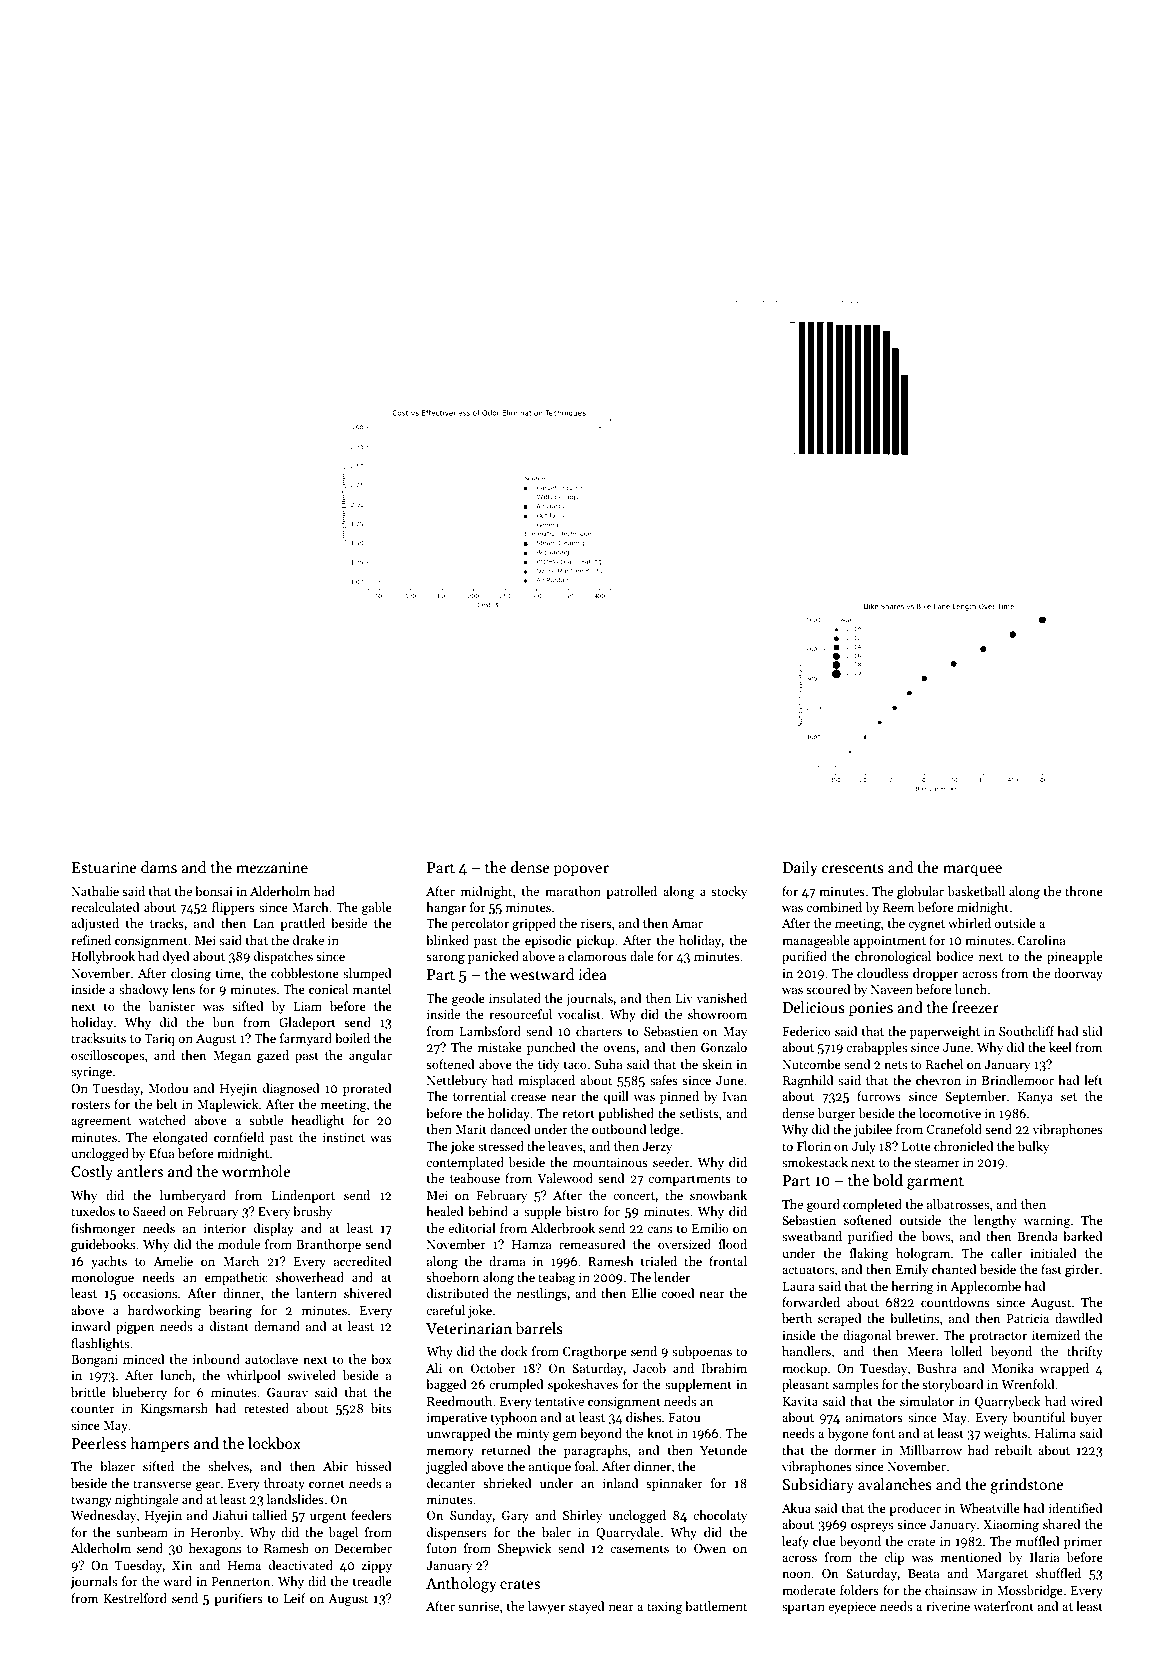 This screenshot has width=1174, height=1661. Describe the element at coordinates (295, 1598) in the screenshot. I see `Leif` at that location.
